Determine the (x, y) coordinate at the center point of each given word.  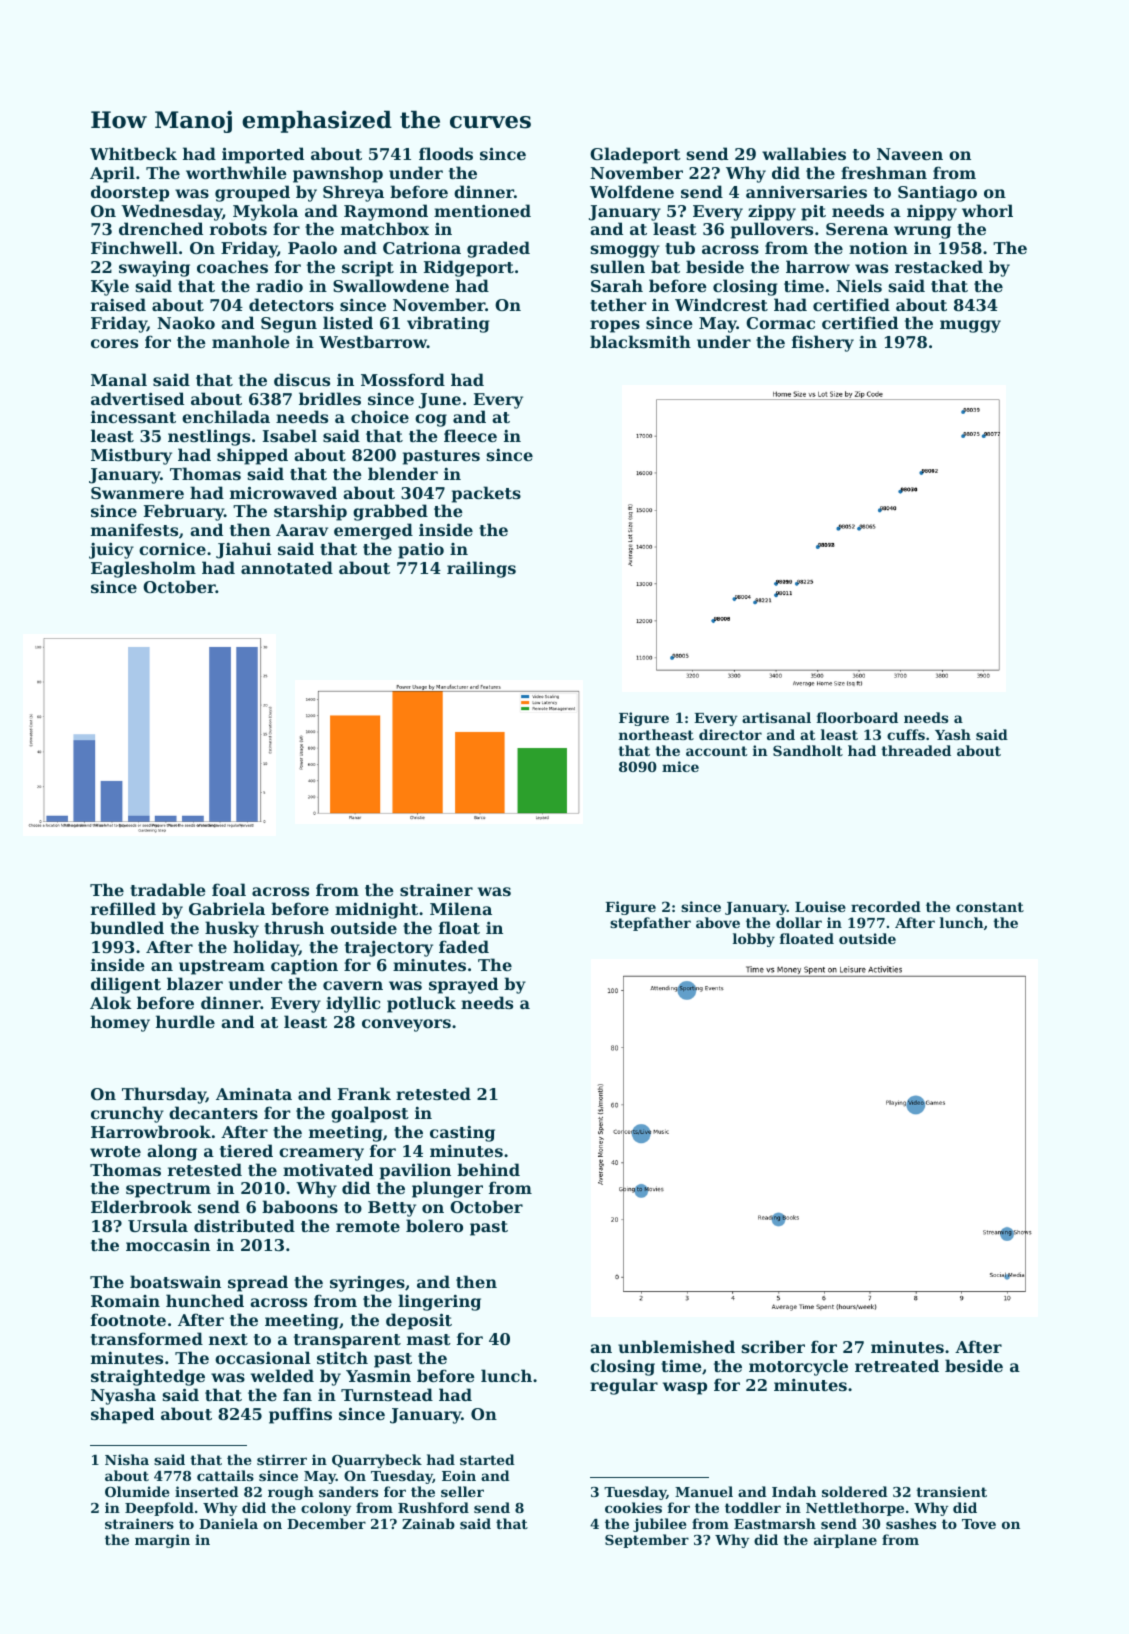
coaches (232, 266)
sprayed (463, 985)
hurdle (185, 1021)
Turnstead (387, 1394)
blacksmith (640, 341)
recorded (886, 906)
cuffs (906, 734)
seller (462, 1491)
